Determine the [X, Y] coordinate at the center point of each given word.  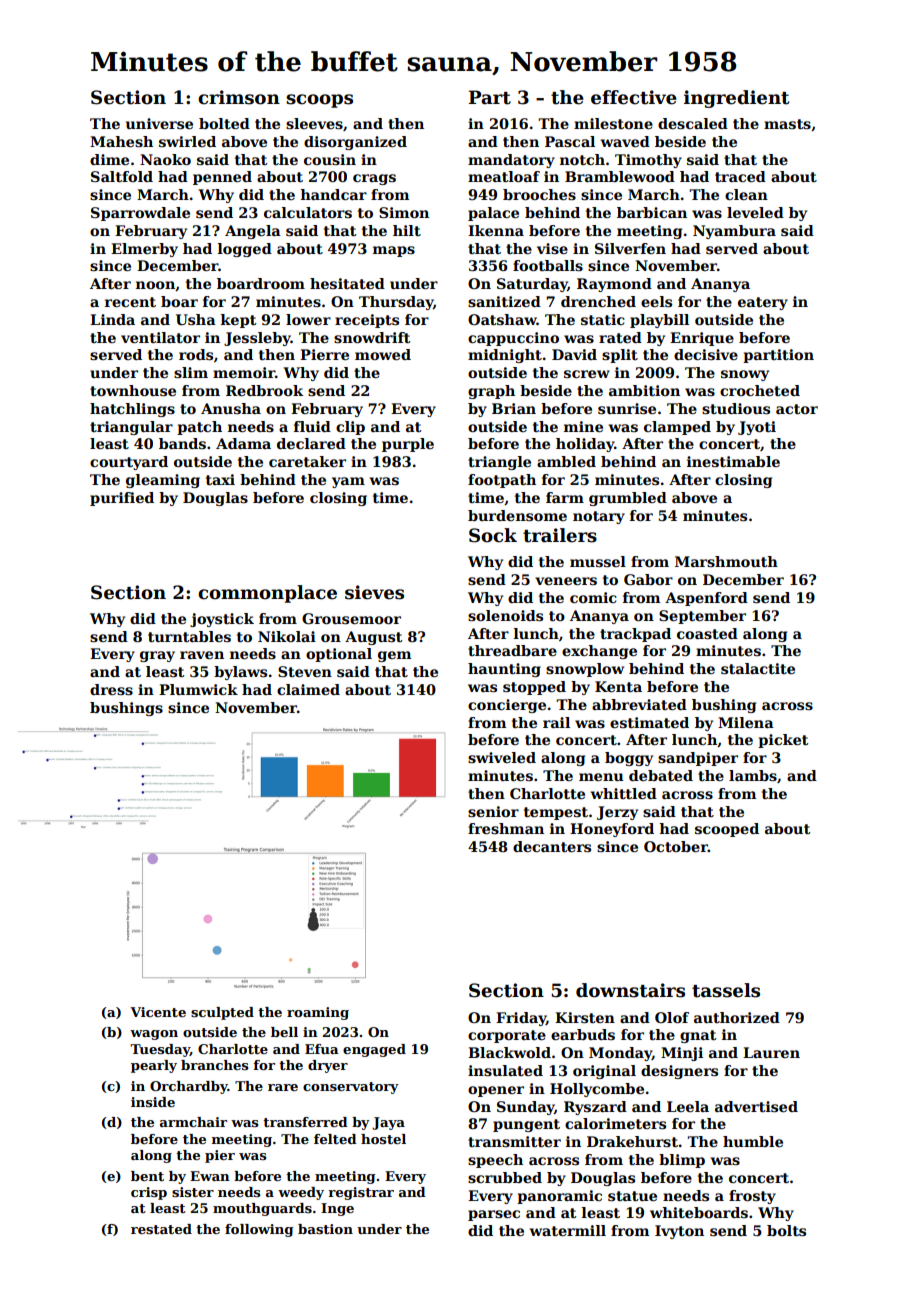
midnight [505, 356]
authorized [737, 1017]
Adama [243, 443]
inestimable [733, 461]
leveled [755, 212]
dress [111, 689]
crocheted [760, 390]
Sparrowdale [140, 214]
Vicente [158, 1012]
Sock [493, 535]
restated [161, 1229]
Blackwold [509, 1052]
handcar [333, 194]
